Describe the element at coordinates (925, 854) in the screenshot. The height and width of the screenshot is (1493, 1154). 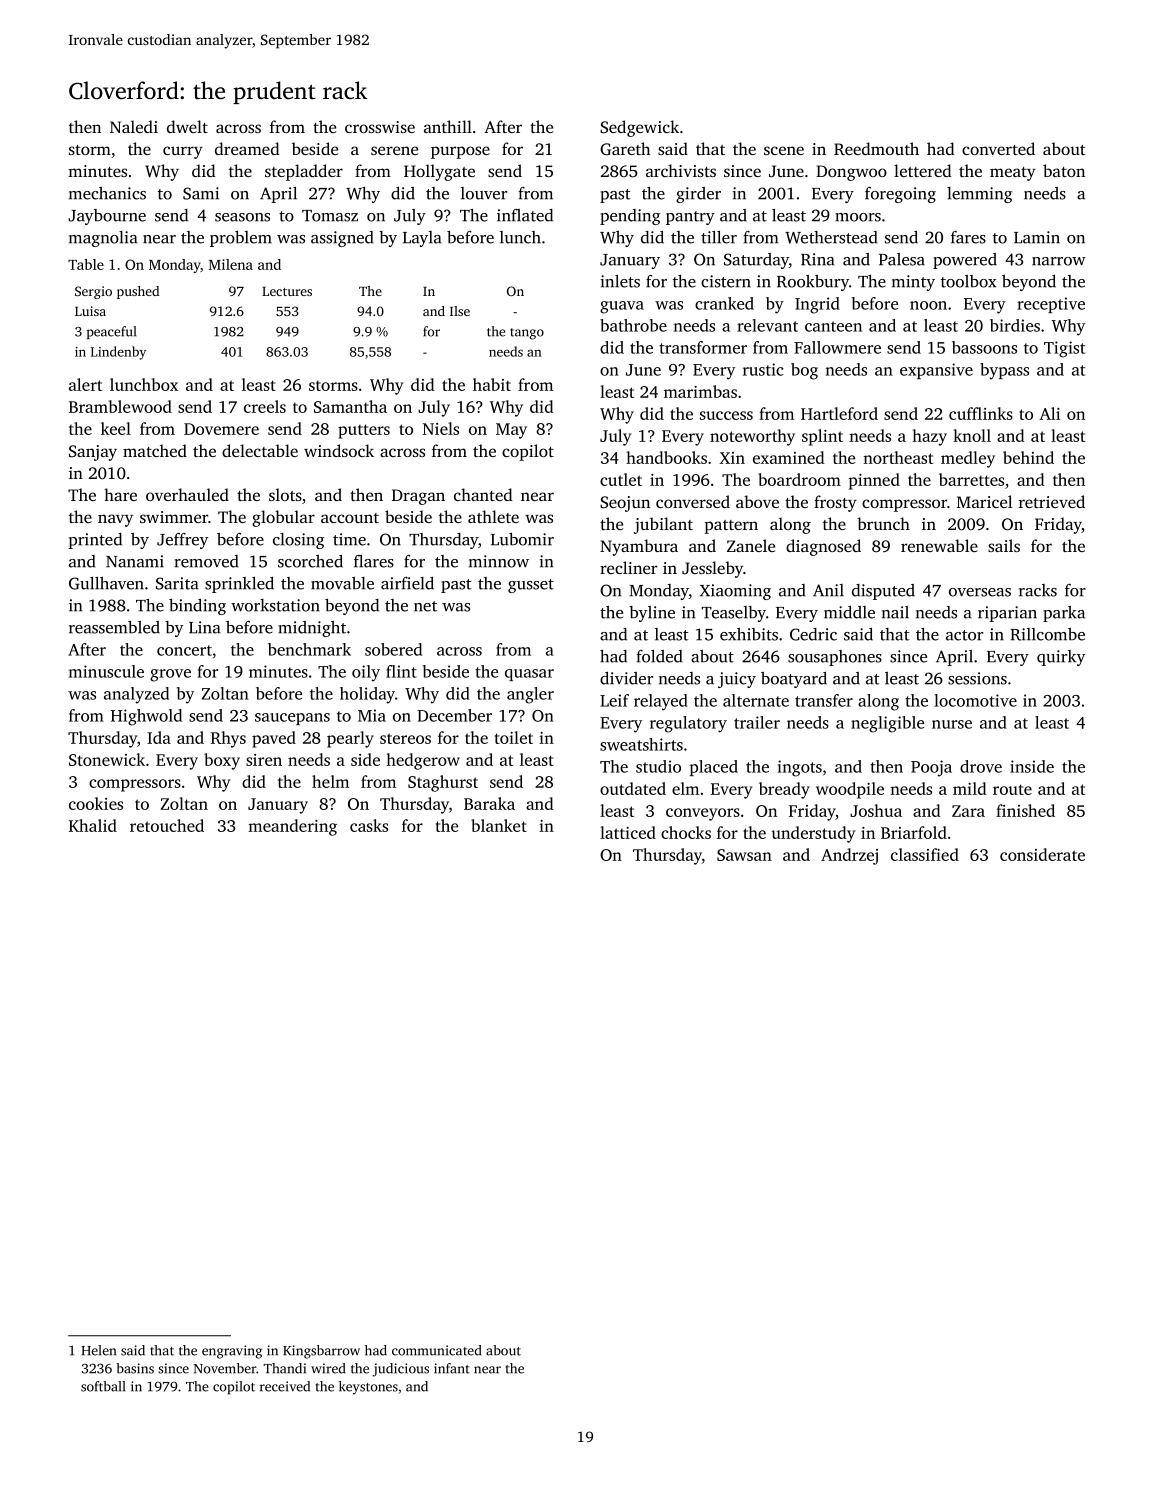
I see `classified` at that location.
